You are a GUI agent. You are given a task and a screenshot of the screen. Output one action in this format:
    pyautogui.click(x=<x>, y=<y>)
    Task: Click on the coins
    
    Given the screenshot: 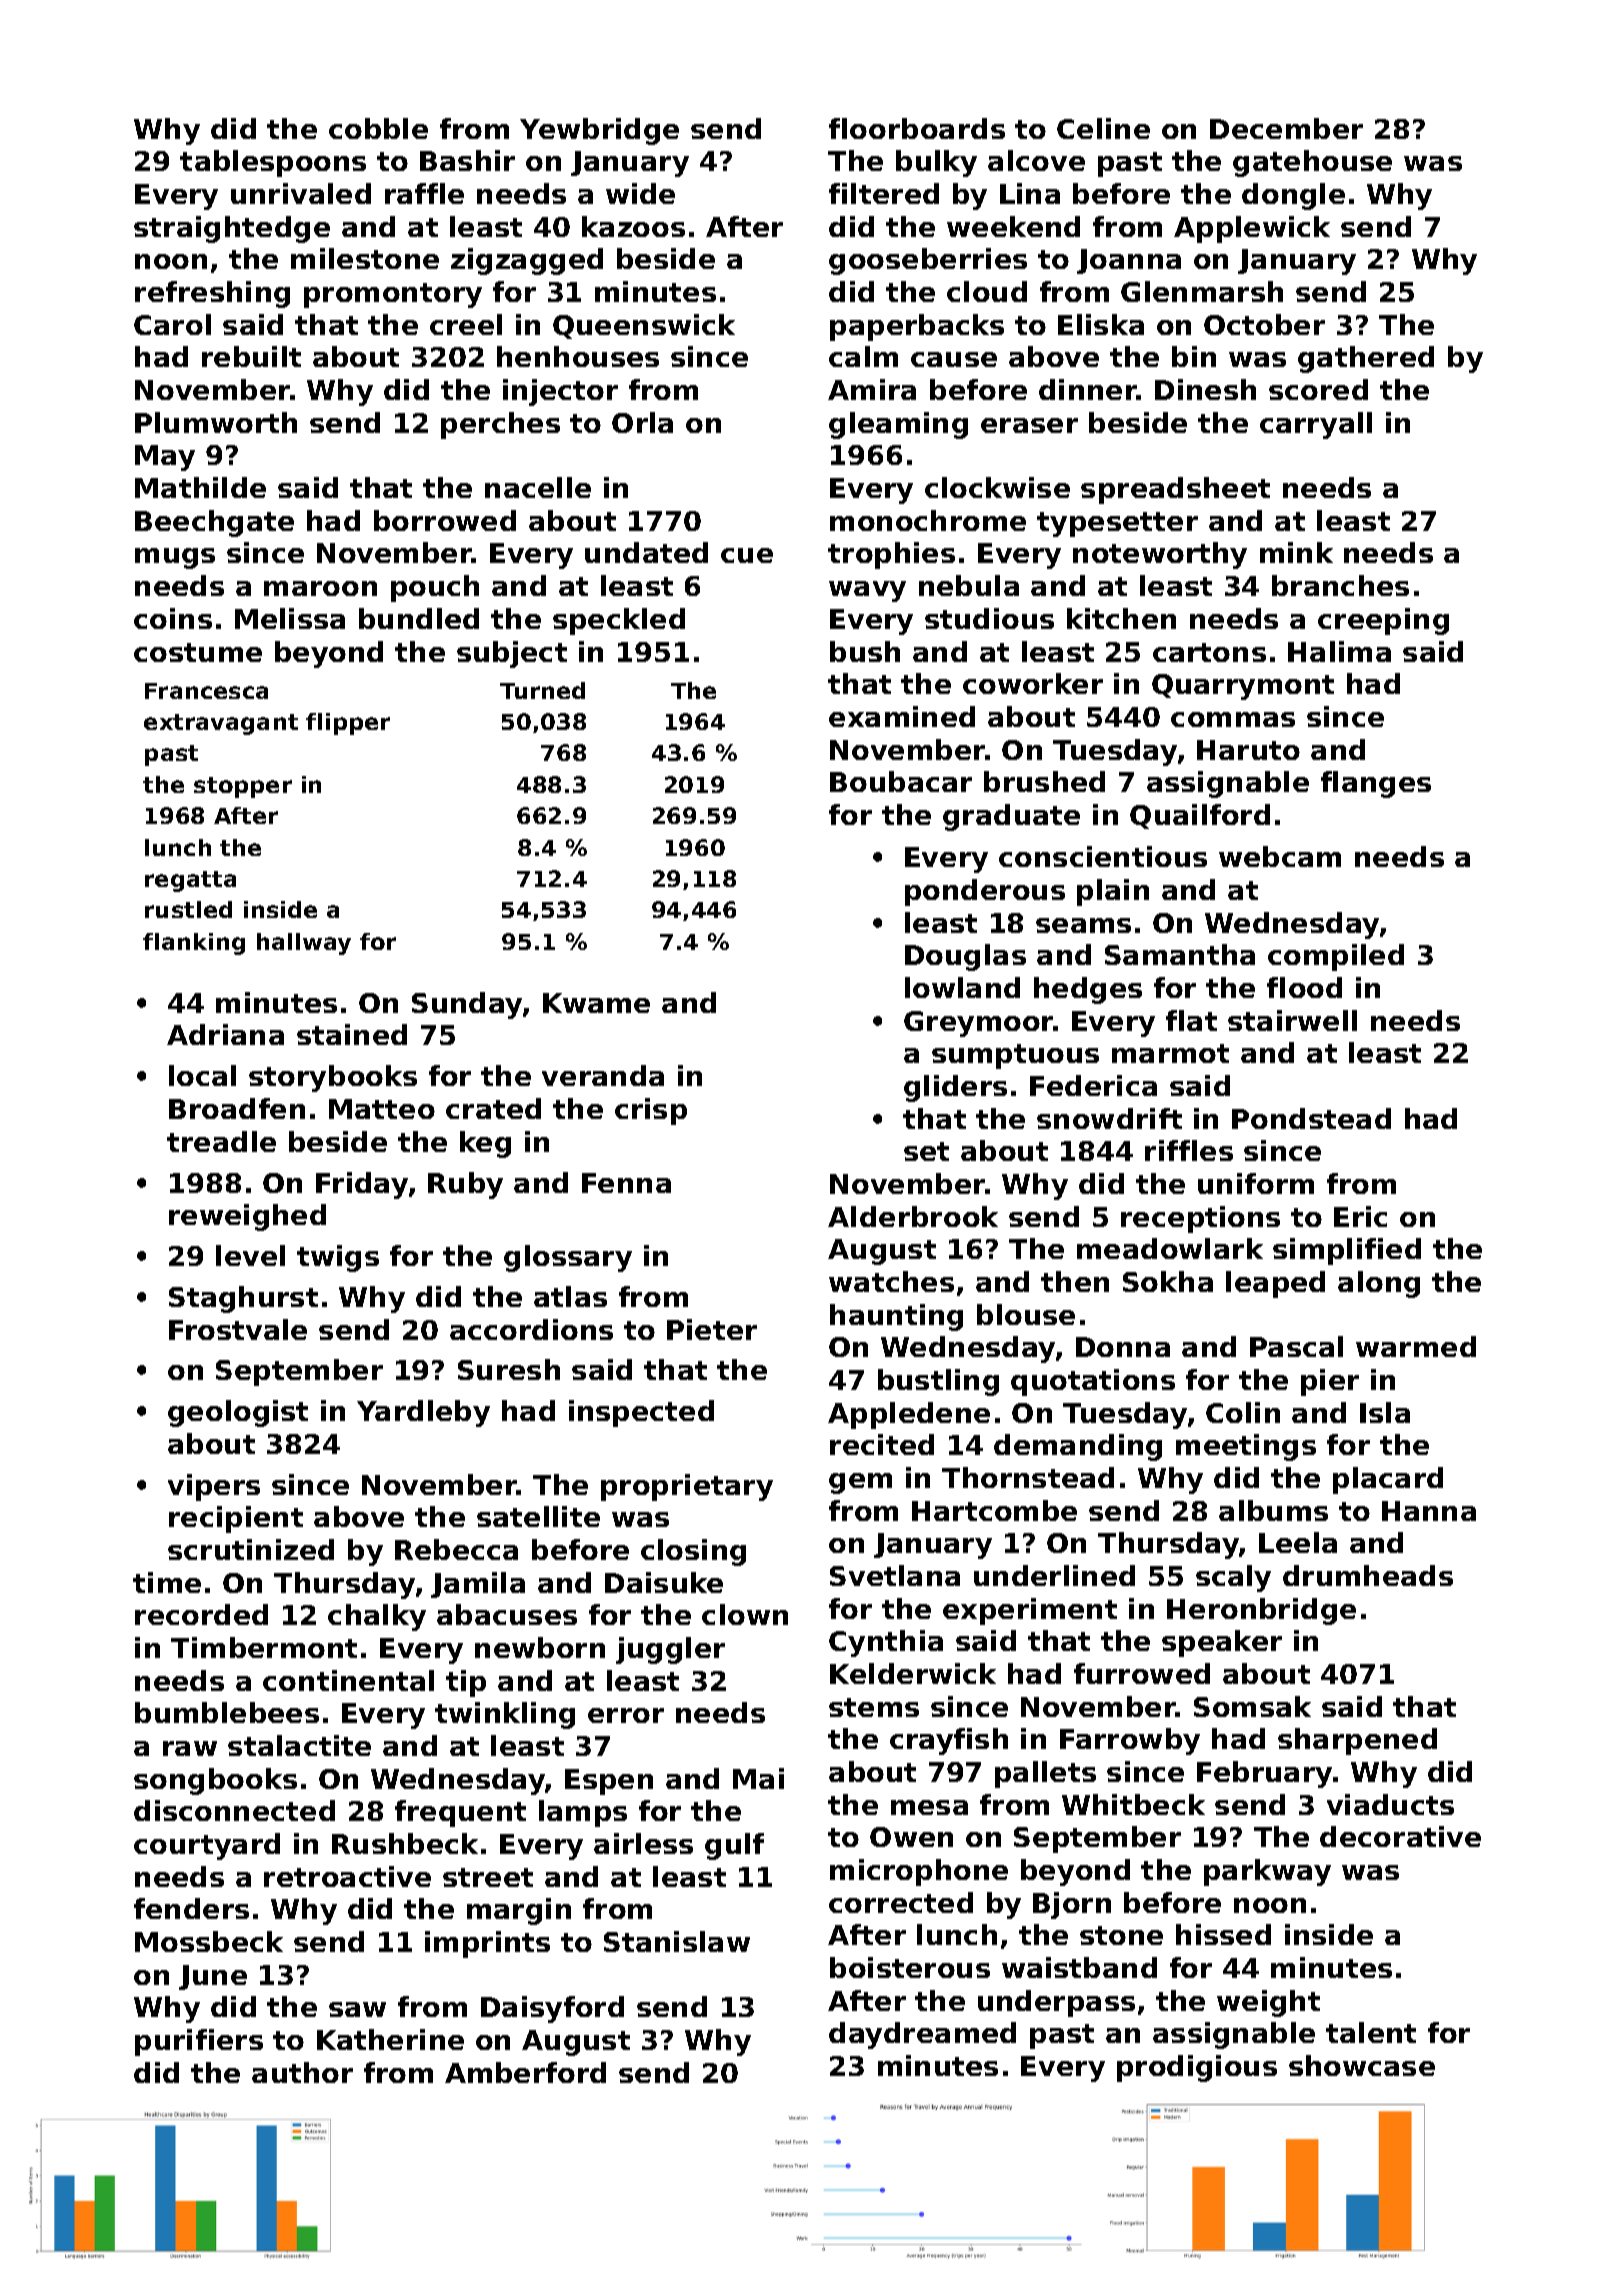 What is the action you would take?
    pyautogui.click(x=173, y=618)
